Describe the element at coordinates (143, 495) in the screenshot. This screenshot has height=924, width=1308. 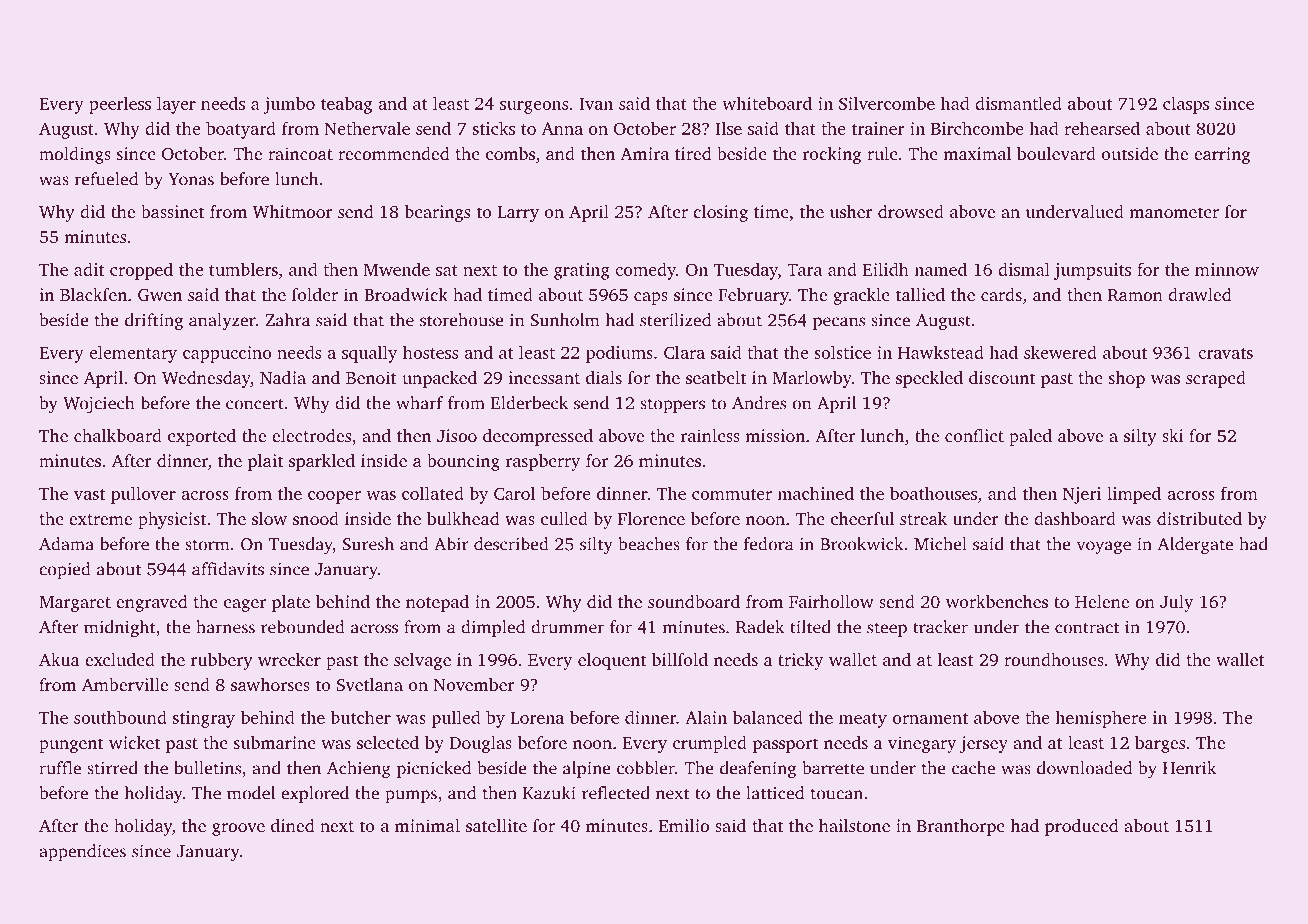
I see `pullover` at that location.
